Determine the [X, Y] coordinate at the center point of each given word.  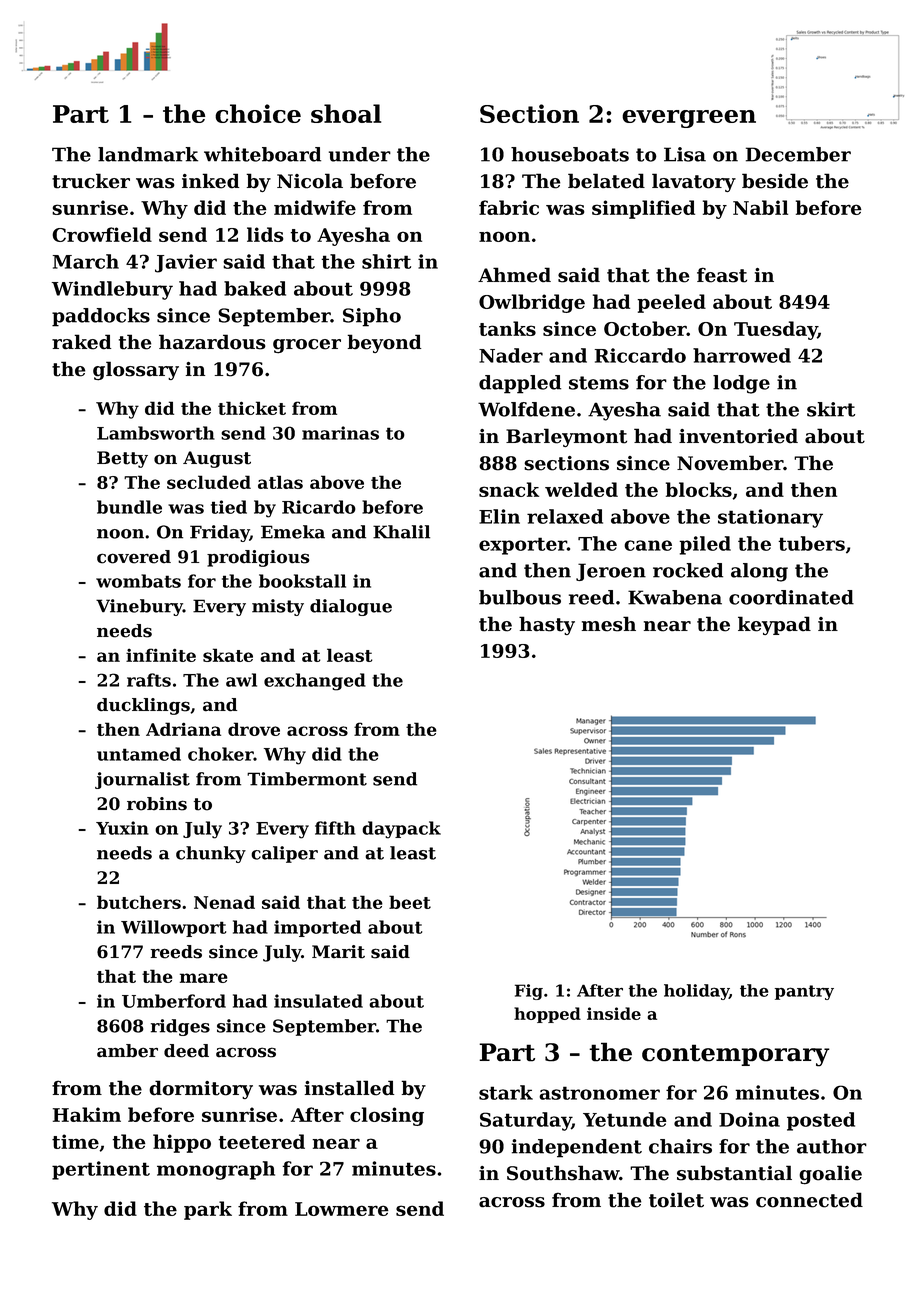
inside [614, 1013]
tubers [811, 543]
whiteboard [262, 154]
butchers [139, 902]
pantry [804, 992]
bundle [129, 507]
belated [606, 181]
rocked [688, 570]
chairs [680, 1146]
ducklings [143, 706]
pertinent [101, 1170]
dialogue [351, 607]
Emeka [293, 532]
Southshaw [563, 1173]
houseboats [570, 154]
